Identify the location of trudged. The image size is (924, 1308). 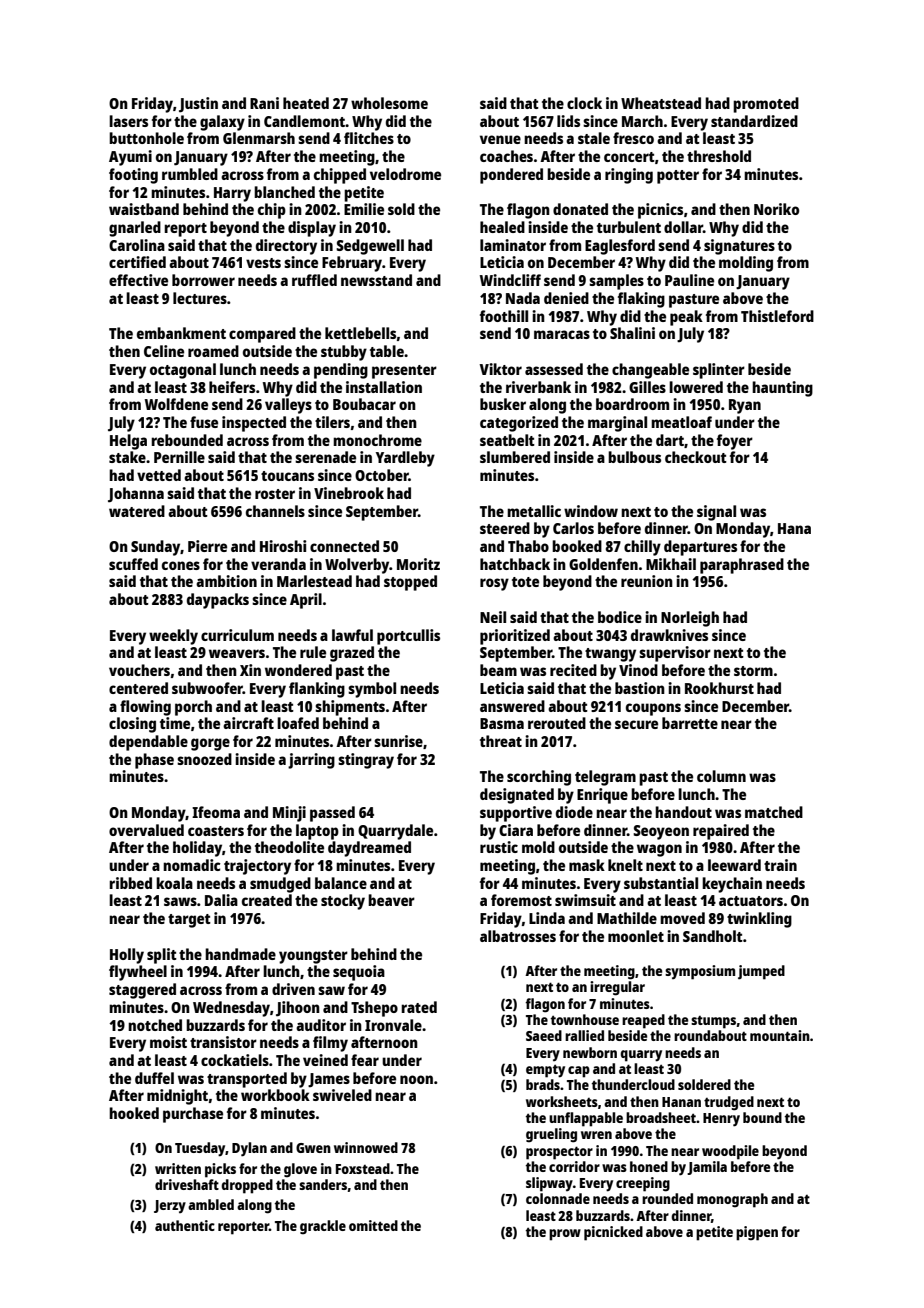
(729, 1103).
